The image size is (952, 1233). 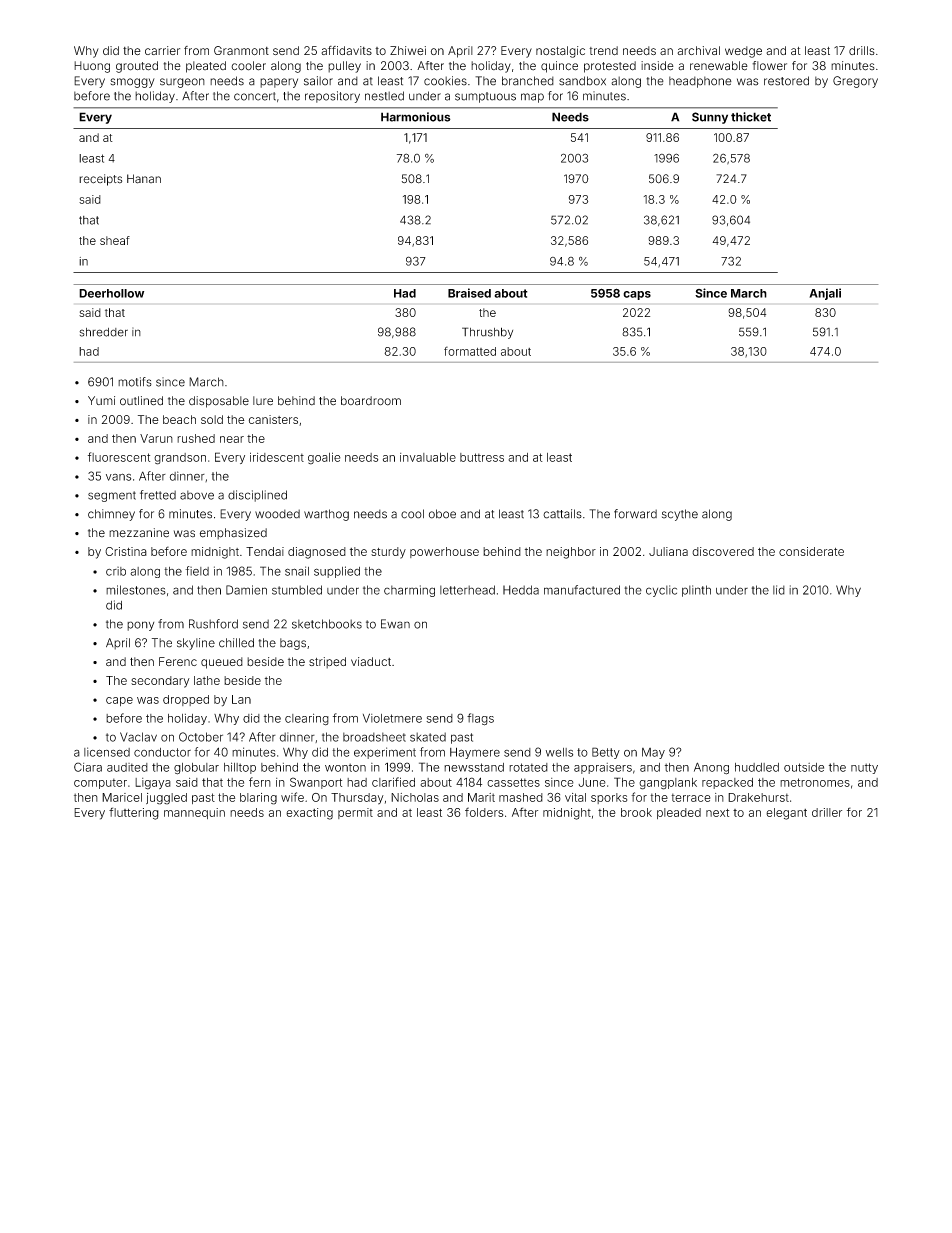 I want to click on brook, so click(x=636, y=812).
